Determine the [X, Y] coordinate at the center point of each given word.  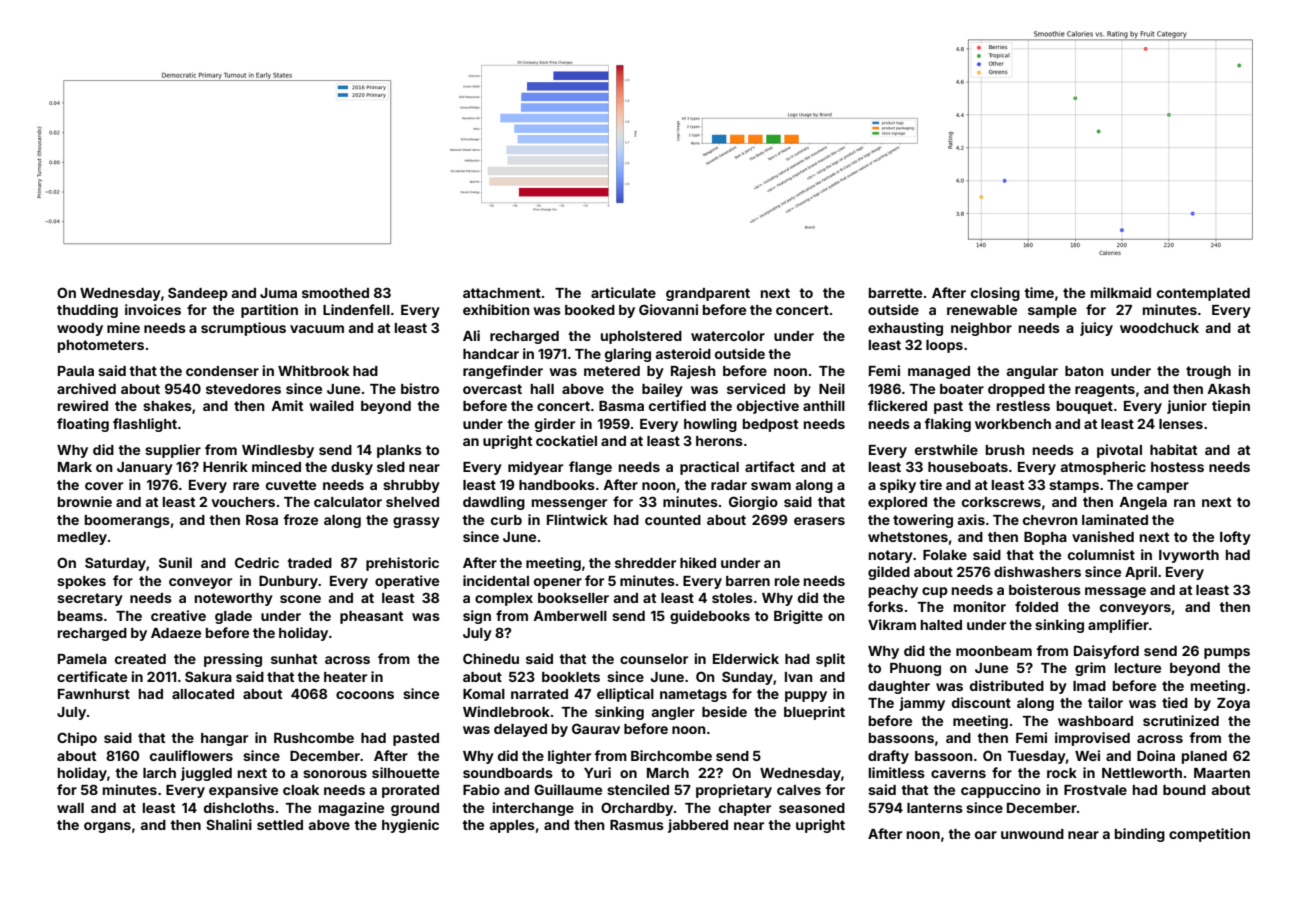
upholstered [641, 337]
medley [82, 538]
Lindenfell [356, 309]
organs [107, 827]
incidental [496, 580]
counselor [654, 659]
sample [1052, 311]
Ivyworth [1189, 556]
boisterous [1045, 589]
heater [345, 677]
